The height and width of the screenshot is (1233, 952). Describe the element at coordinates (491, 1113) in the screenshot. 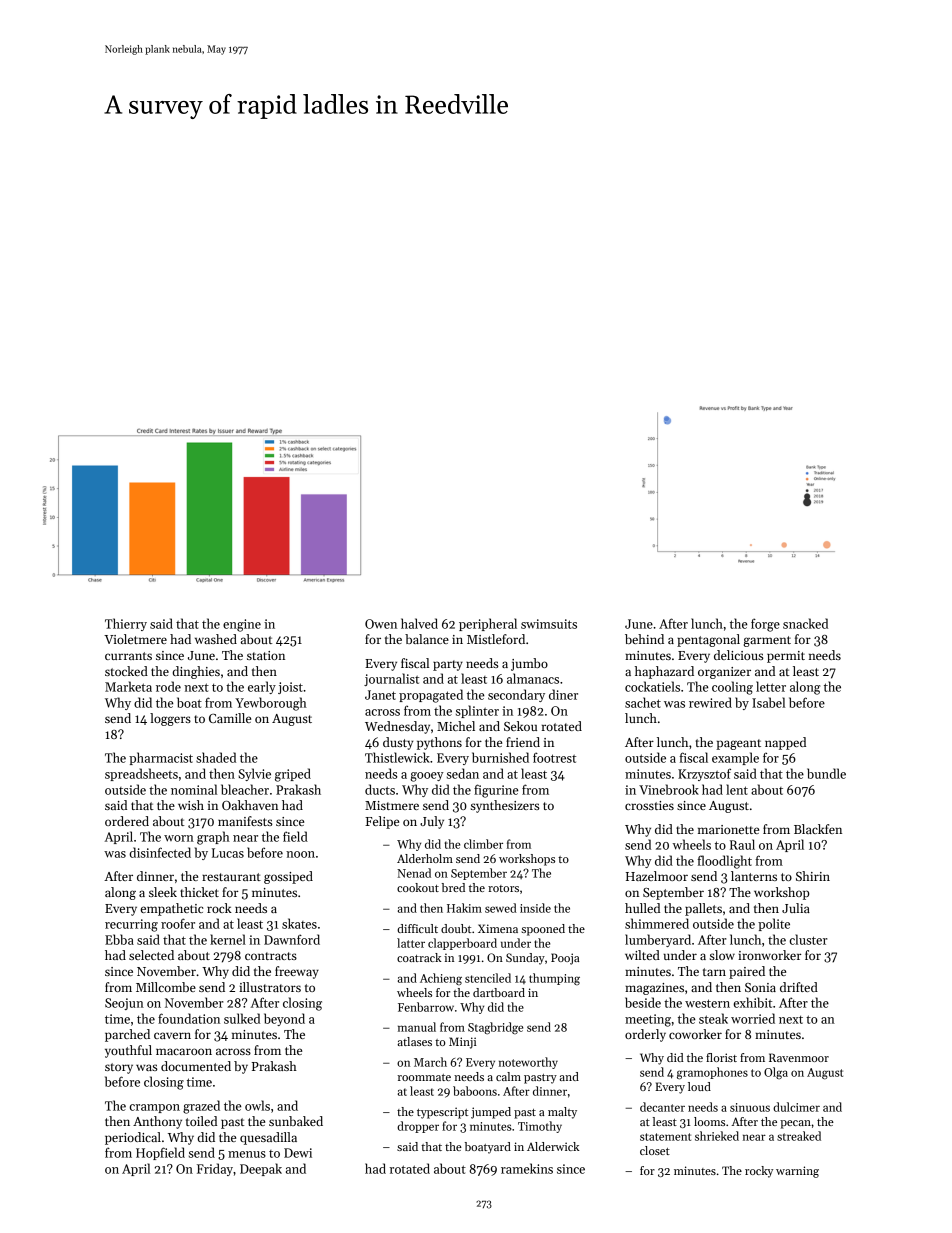

I see `jumped` at that location.
